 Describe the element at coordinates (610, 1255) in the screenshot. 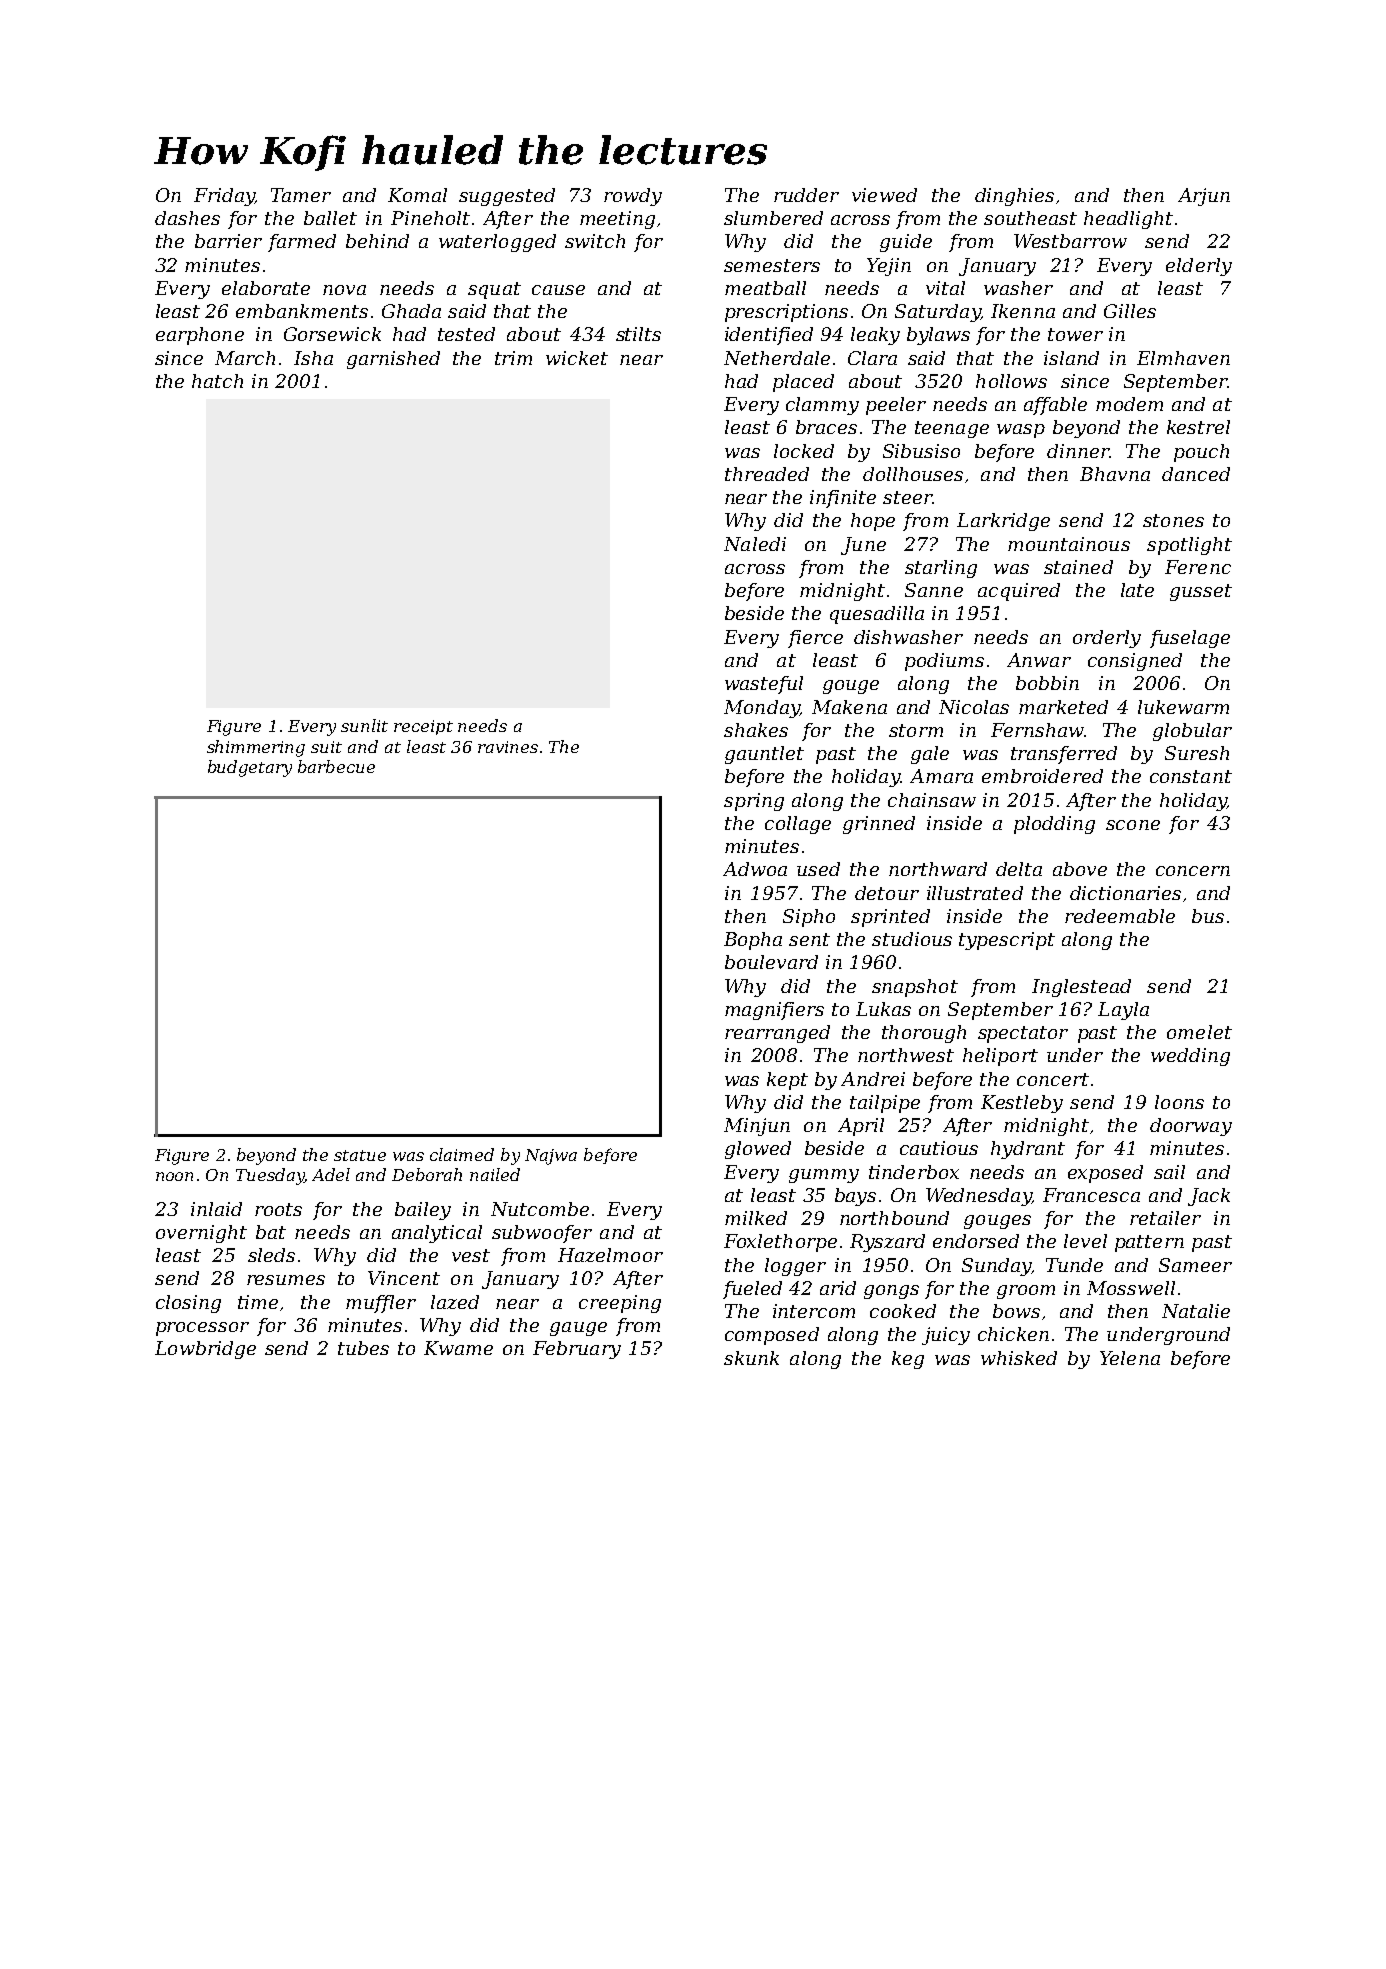

I see `Hazelmoor` at that location.
